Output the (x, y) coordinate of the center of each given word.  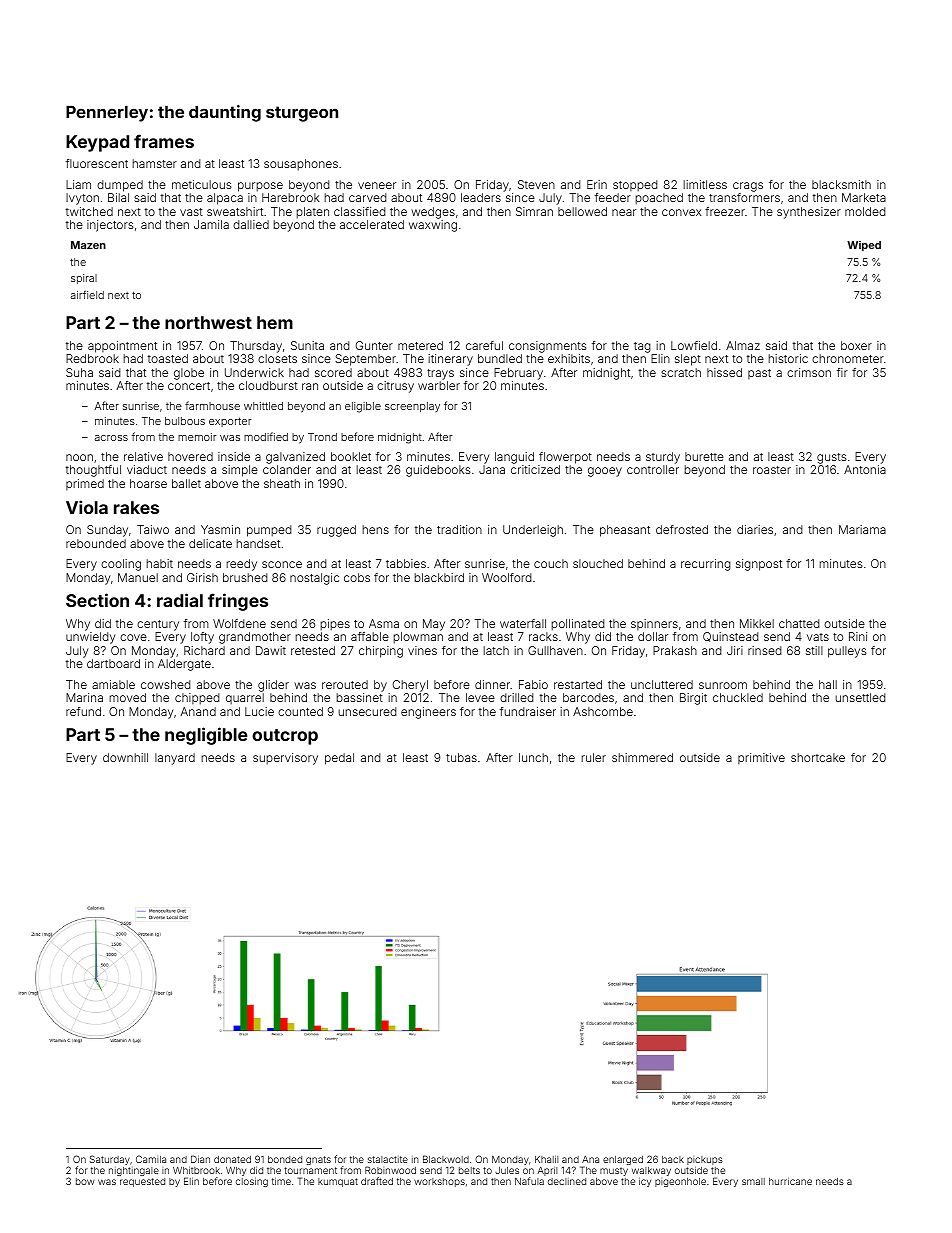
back (673, 1159)
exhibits (569, 358)
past (759, 374)
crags (748, 187)
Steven (536, 184)
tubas (461, 757)
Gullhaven (555, 650)
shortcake (818, 757)
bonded (285, 1159)
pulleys (847, 652)
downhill (125, 757)
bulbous (185, 421)
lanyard (175, 759)
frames (164, 141)
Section (97, 600)
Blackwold (446, 1159)
